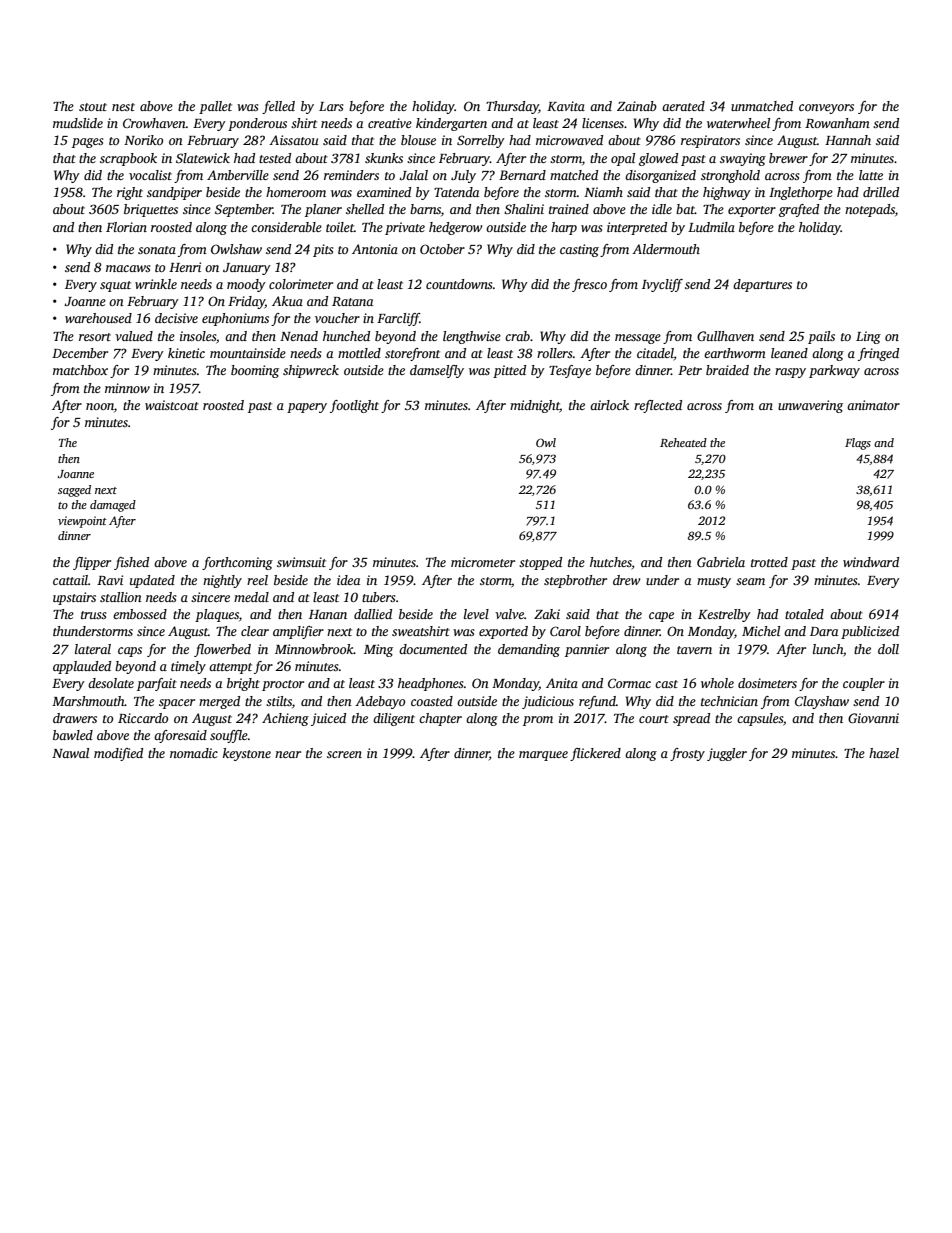 The width and height of the image is (952, 1233). Describe the element at coordinates (683, 442) in the image. I see `Reheated` at that location.
